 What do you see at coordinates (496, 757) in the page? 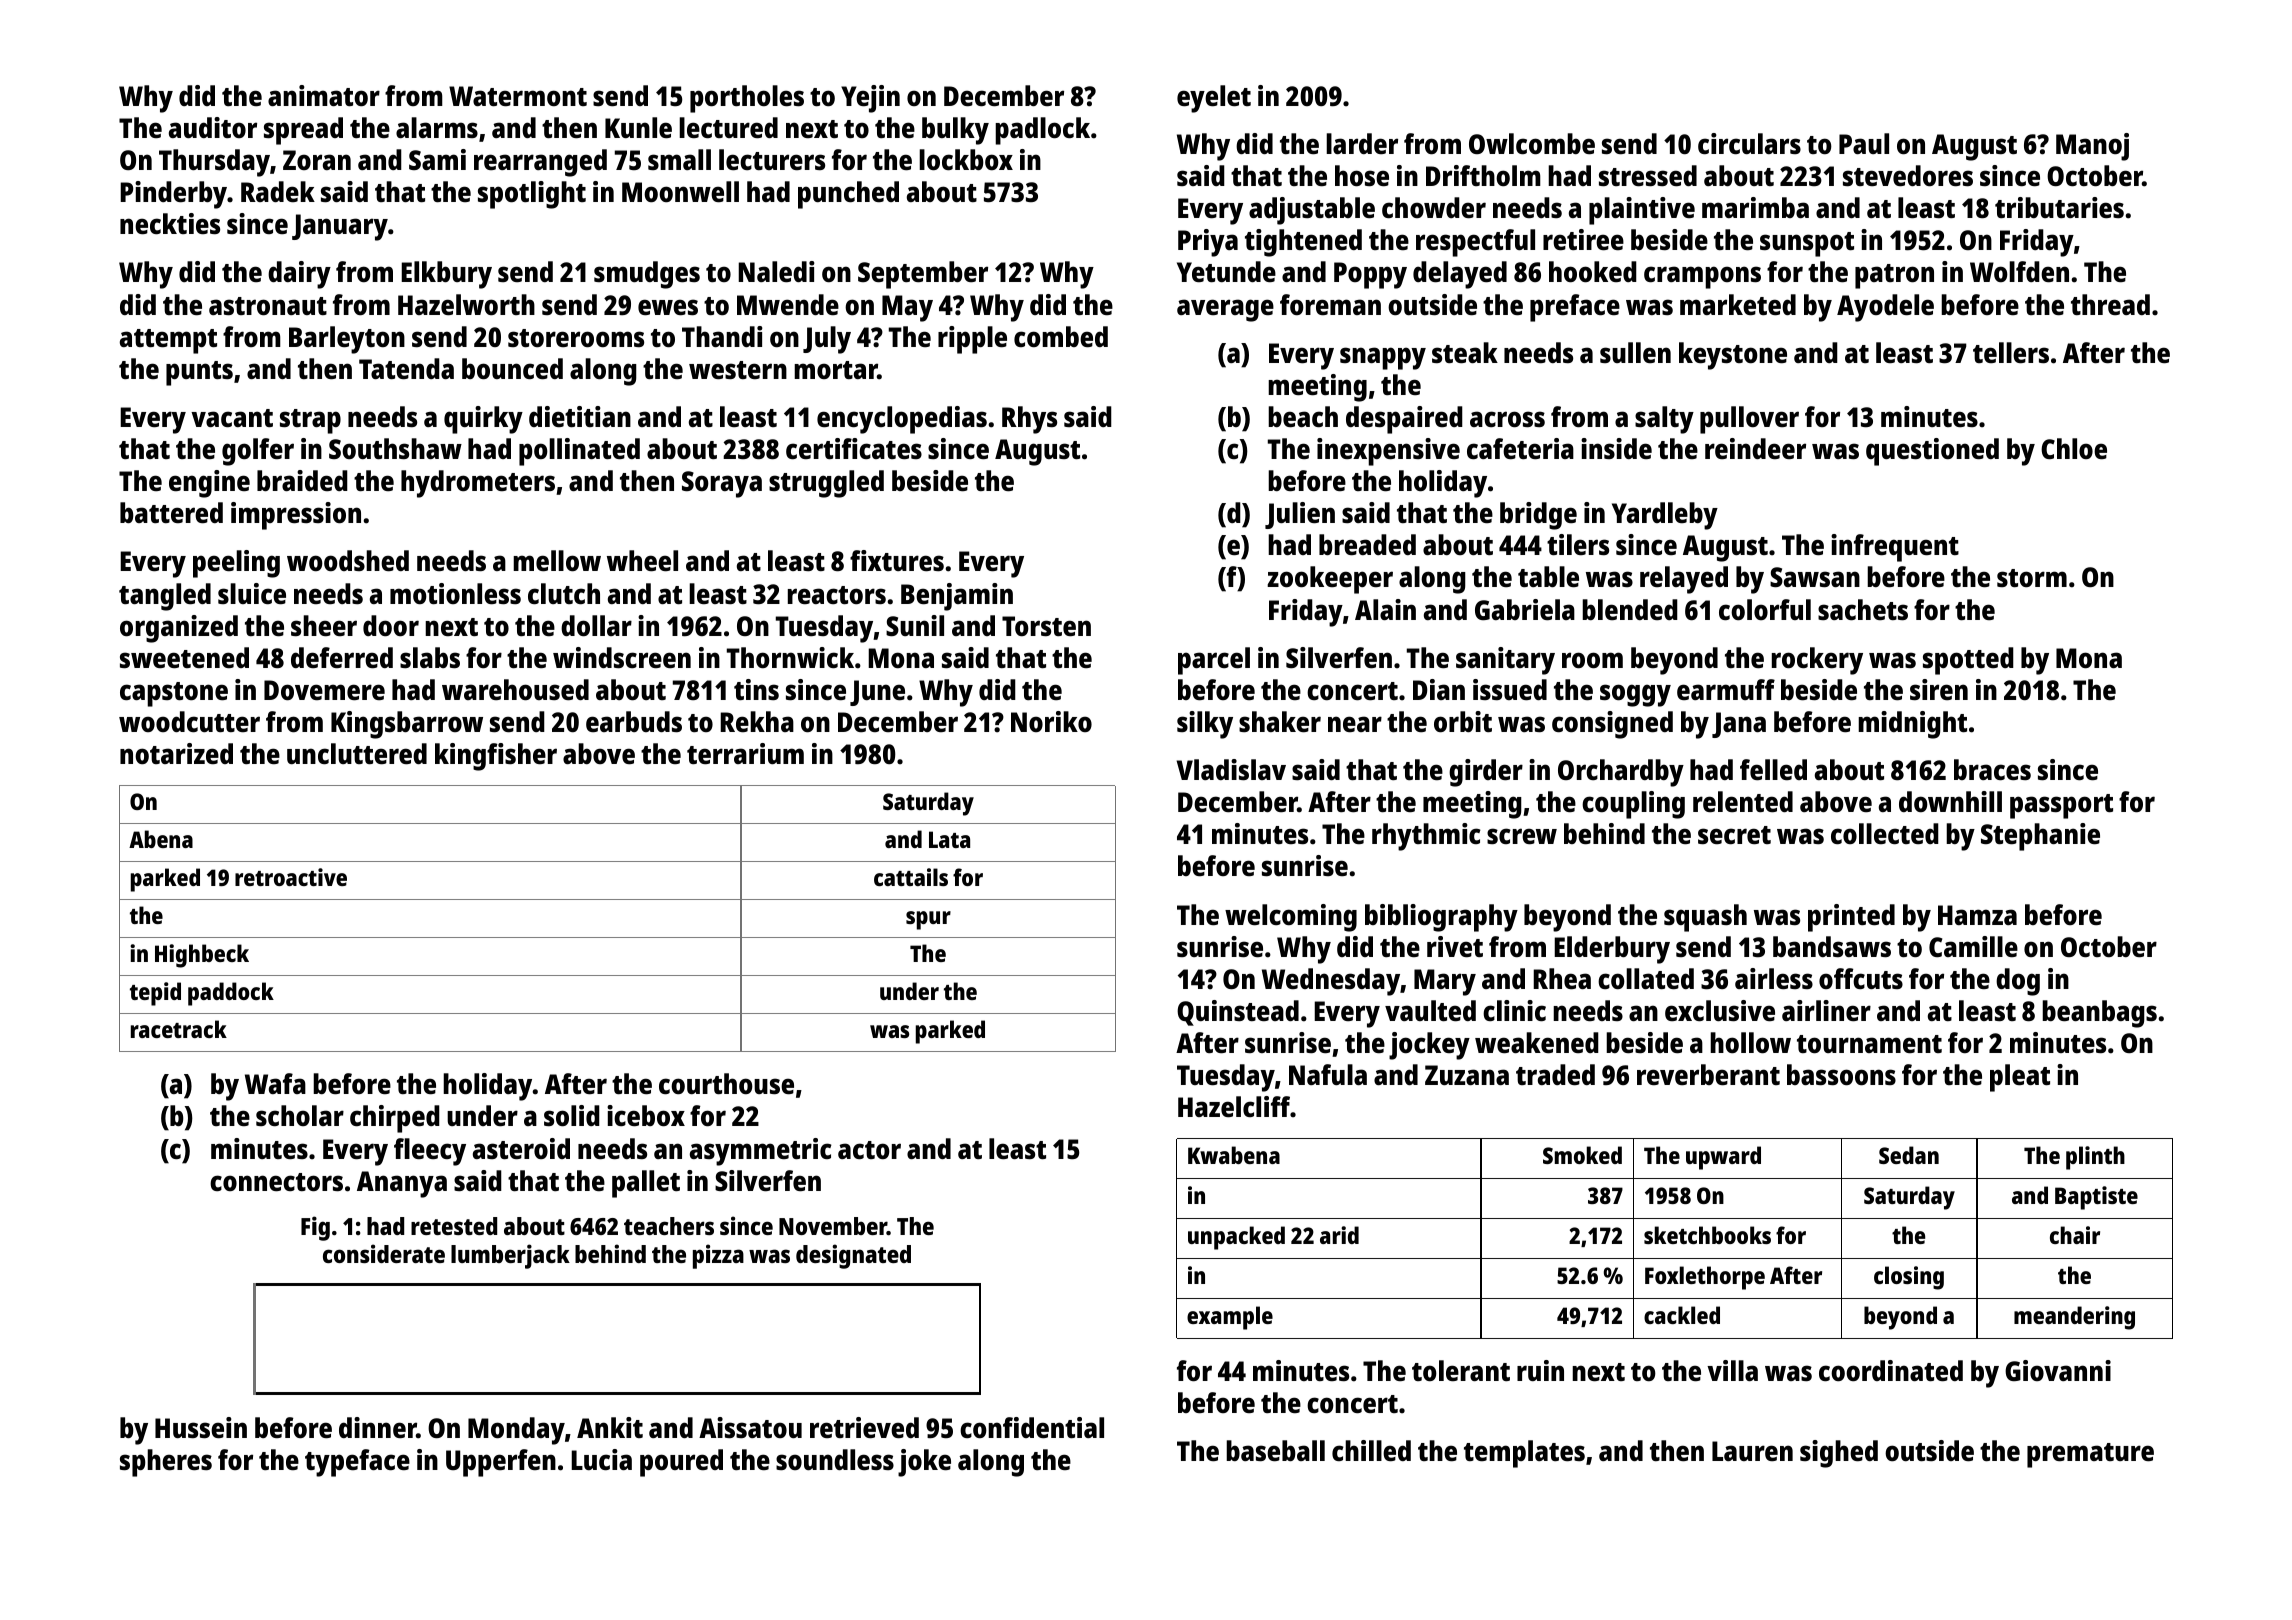
I see `kingfisher` at bounding box center [496, 757].
